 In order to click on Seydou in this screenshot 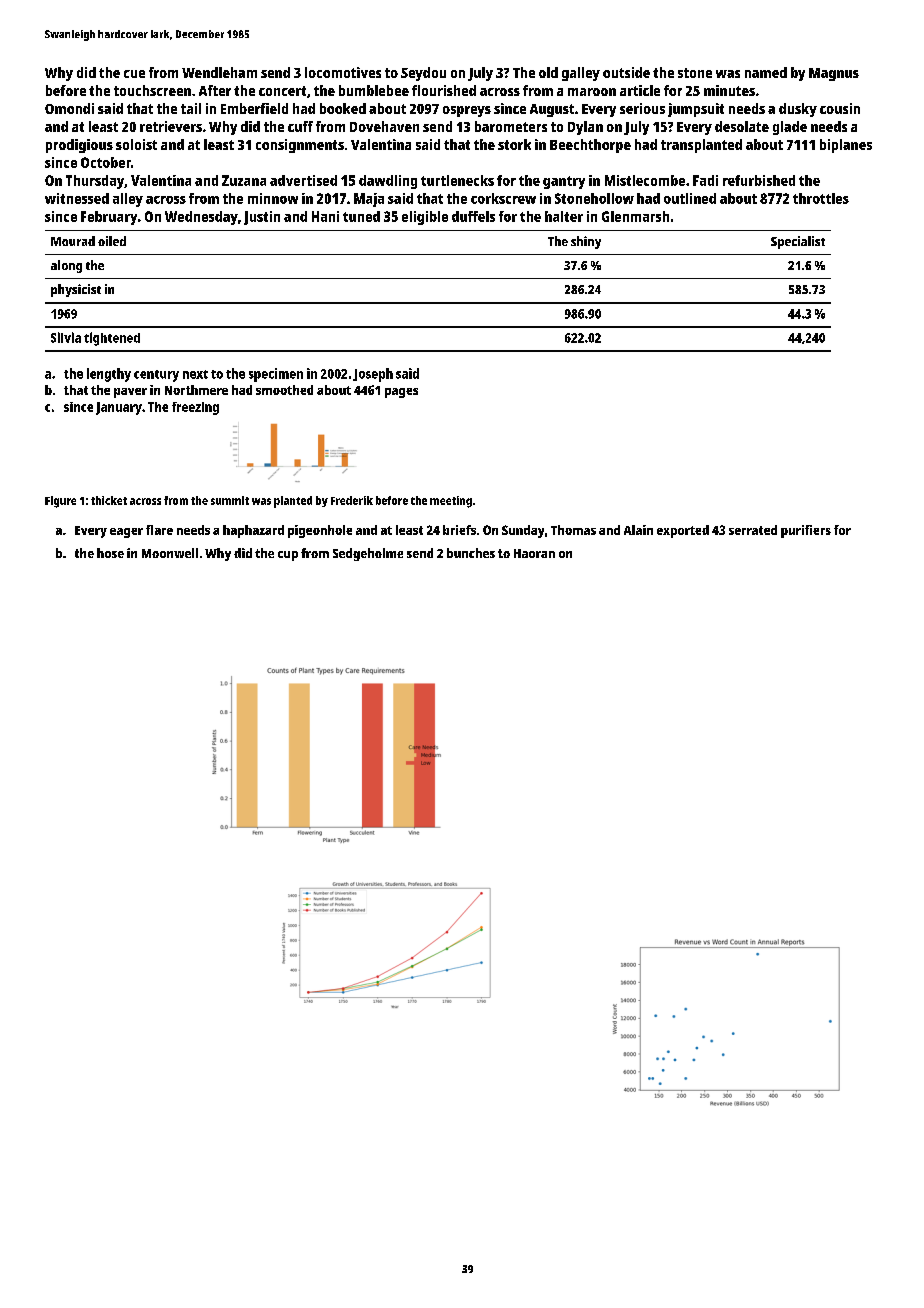, I will do `click(423, 74)`.
